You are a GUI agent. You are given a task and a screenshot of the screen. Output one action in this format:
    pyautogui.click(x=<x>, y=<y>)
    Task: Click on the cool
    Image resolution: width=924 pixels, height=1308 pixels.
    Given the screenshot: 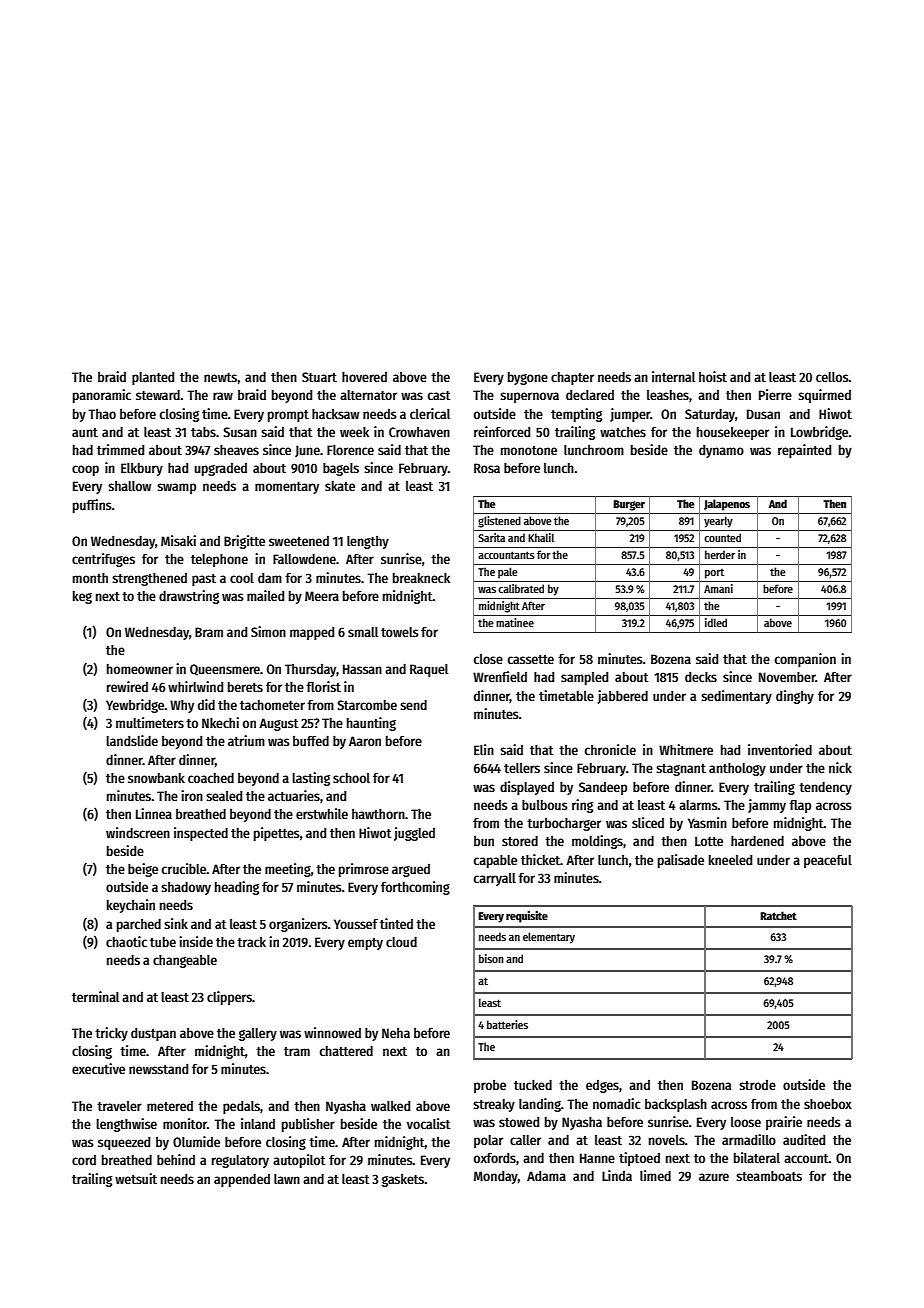 What is the action you would take?
    pyautogui.click(x=242, y=578)
